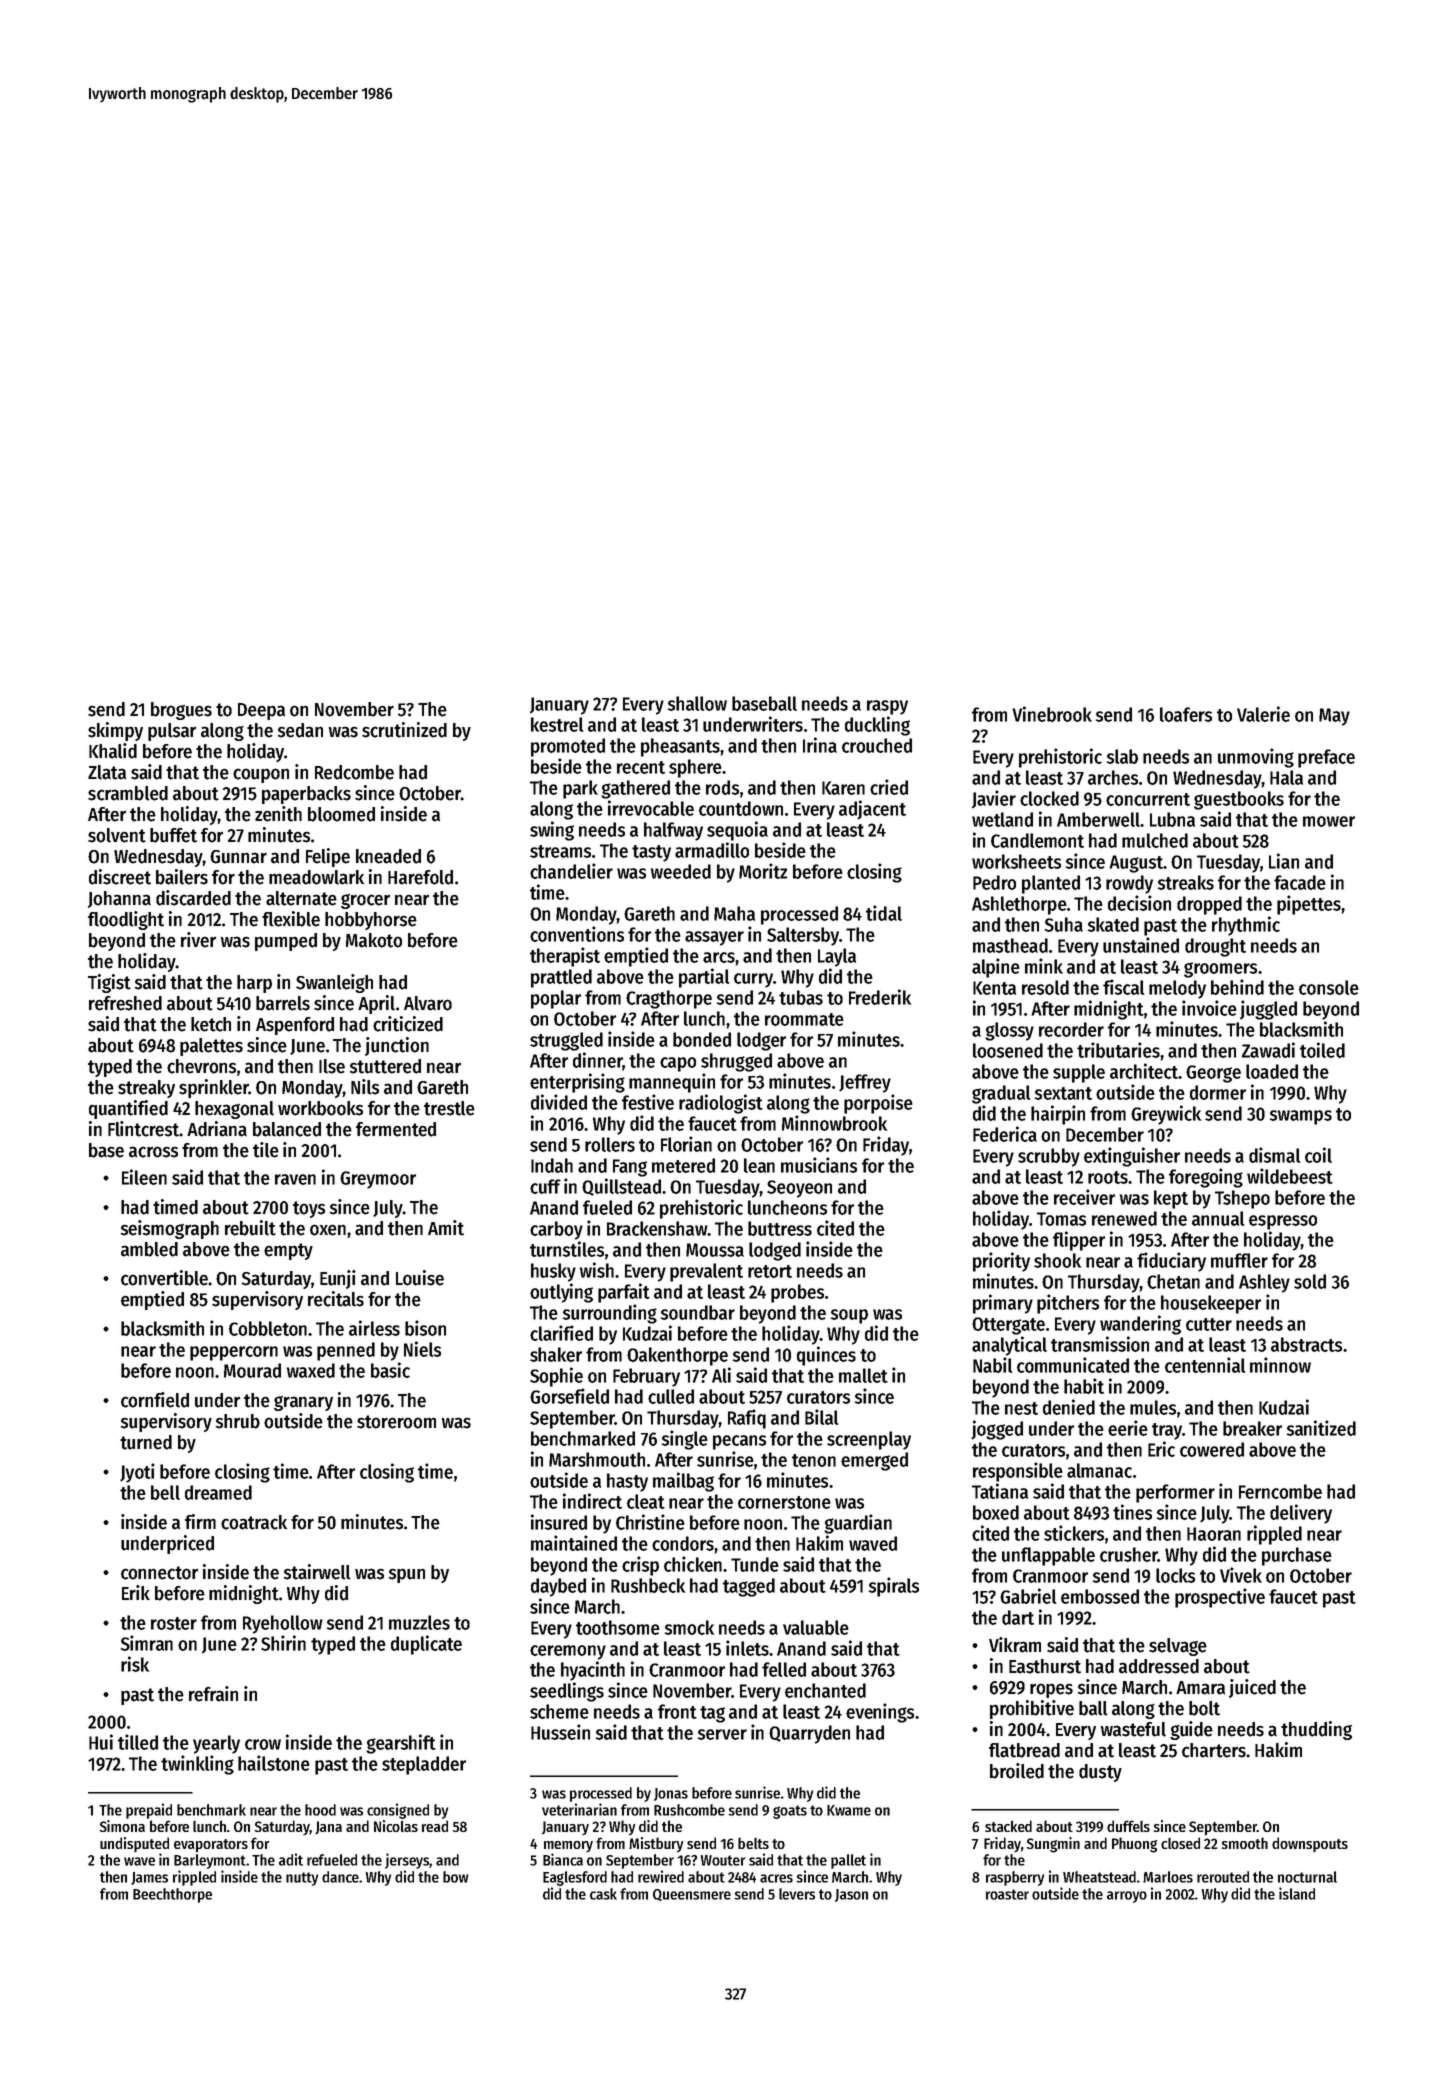 This document has height=2100, width=1450. I want to click on Vinebrook, so click(1052, 714).
